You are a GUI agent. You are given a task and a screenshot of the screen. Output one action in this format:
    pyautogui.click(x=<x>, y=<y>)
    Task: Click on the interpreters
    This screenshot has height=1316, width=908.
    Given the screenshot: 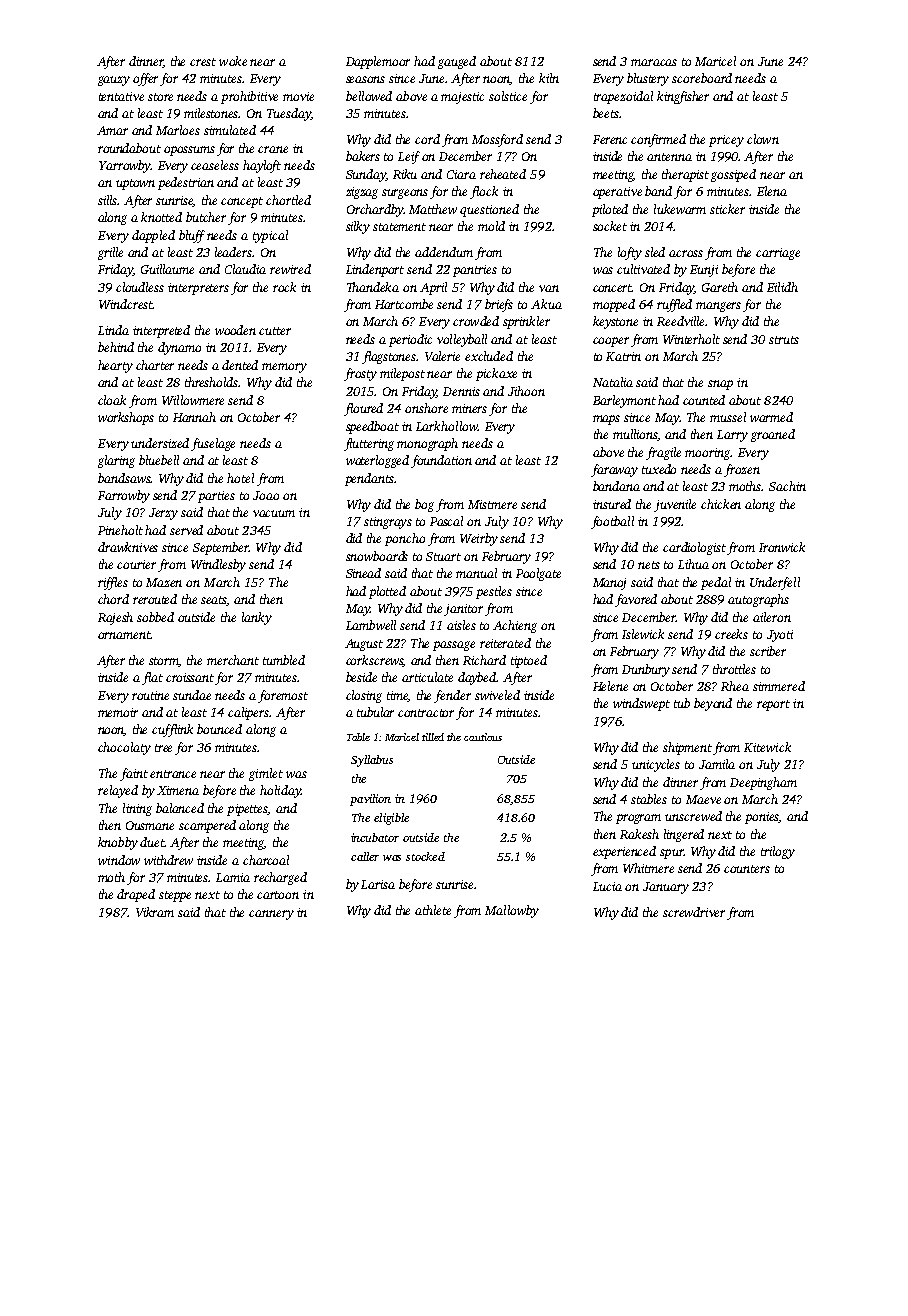 What is the action you would take?
    pyautogui.click(x=198, y=289)
